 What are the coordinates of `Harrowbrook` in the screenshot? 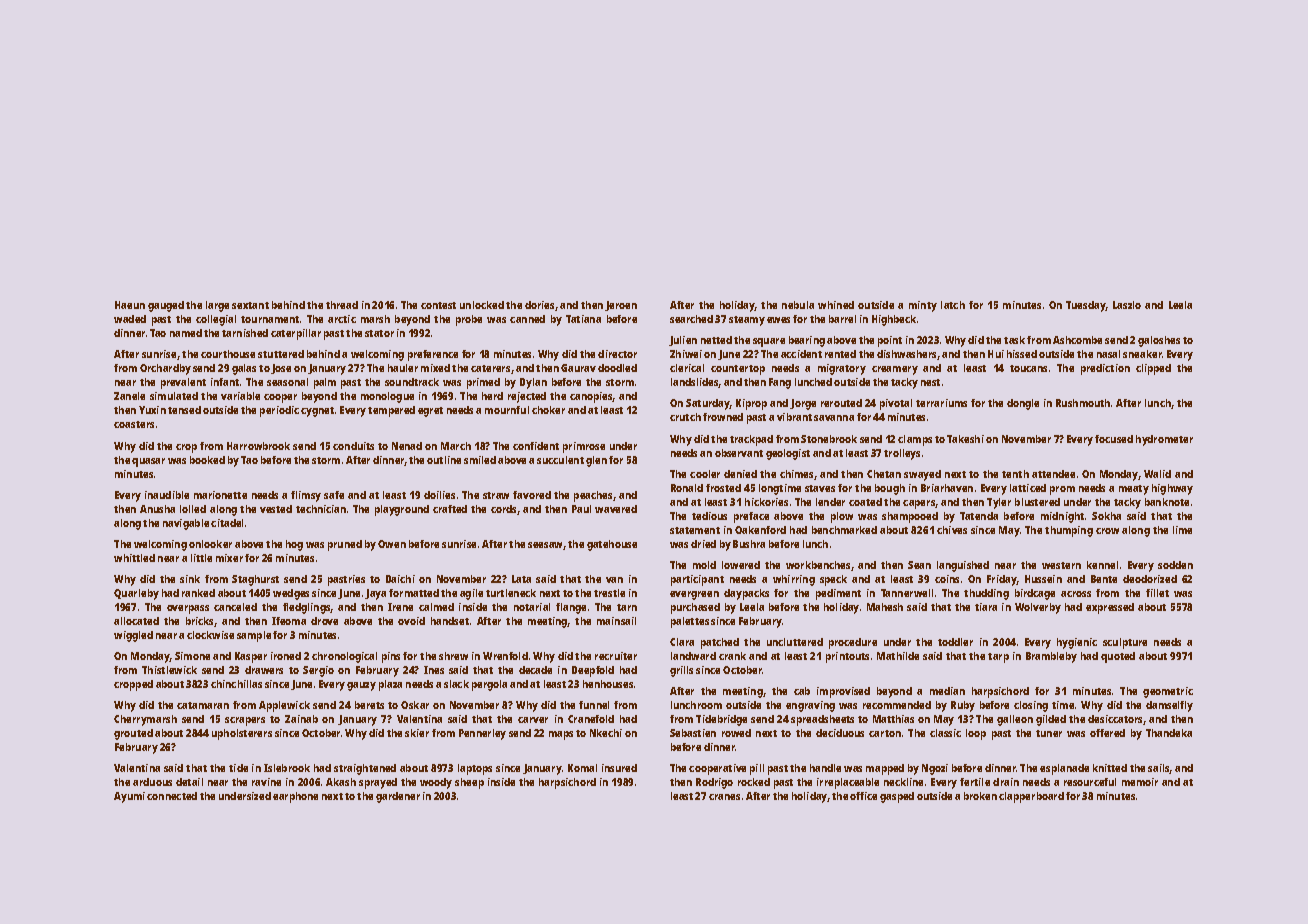 It's located at (258, 446).
